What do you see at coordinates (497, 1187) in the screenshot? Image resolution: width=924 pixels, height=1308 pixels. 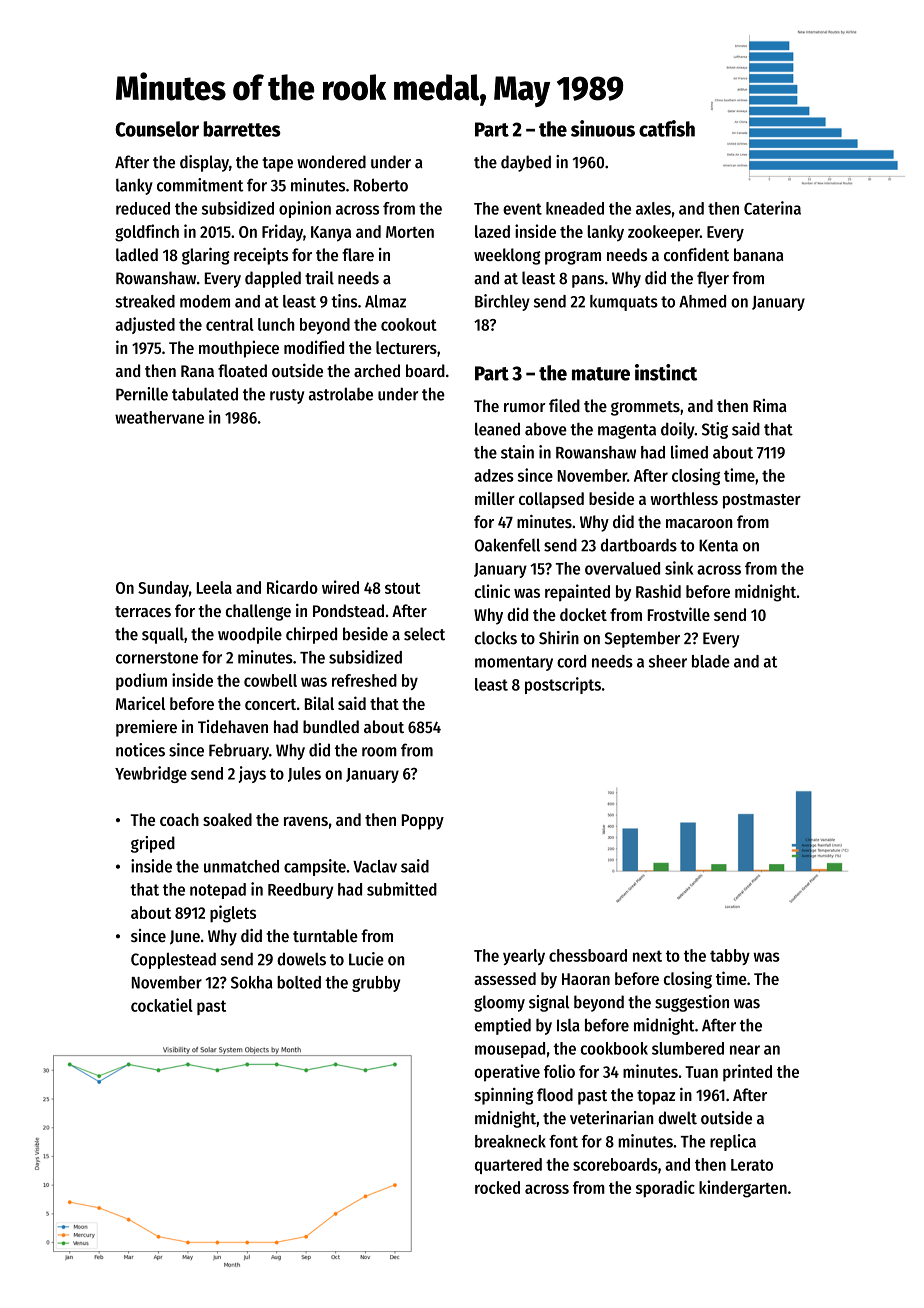 I see `rocked` at bounding box center [497, 1187].
